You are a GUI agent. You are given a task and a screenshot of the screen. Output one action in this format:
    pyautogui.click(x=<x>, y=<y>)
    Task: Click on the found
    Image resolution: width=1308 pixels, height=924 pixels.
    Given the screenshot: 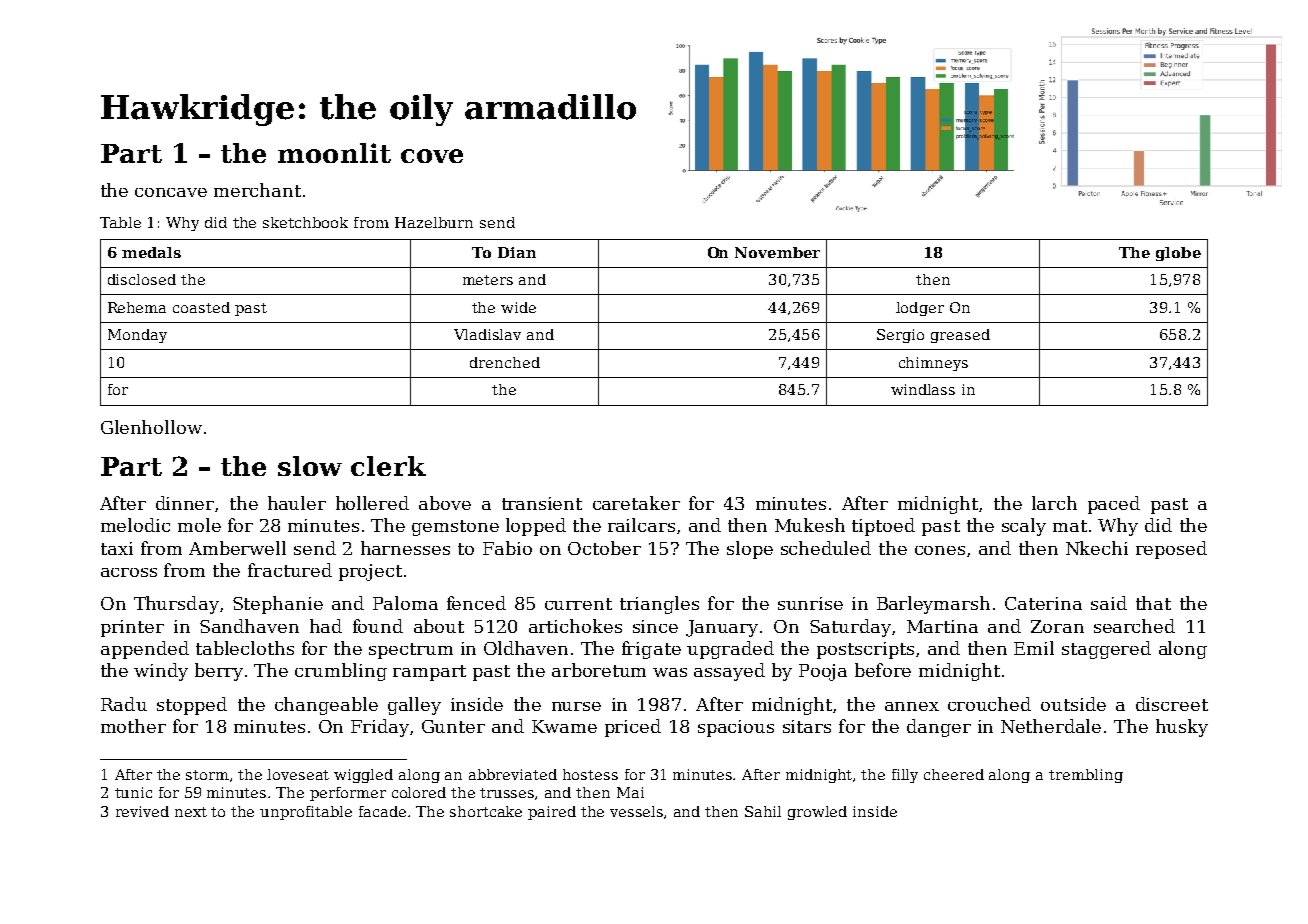 What is the action you would take?
    pyautogui.click(x=378, y=626)
